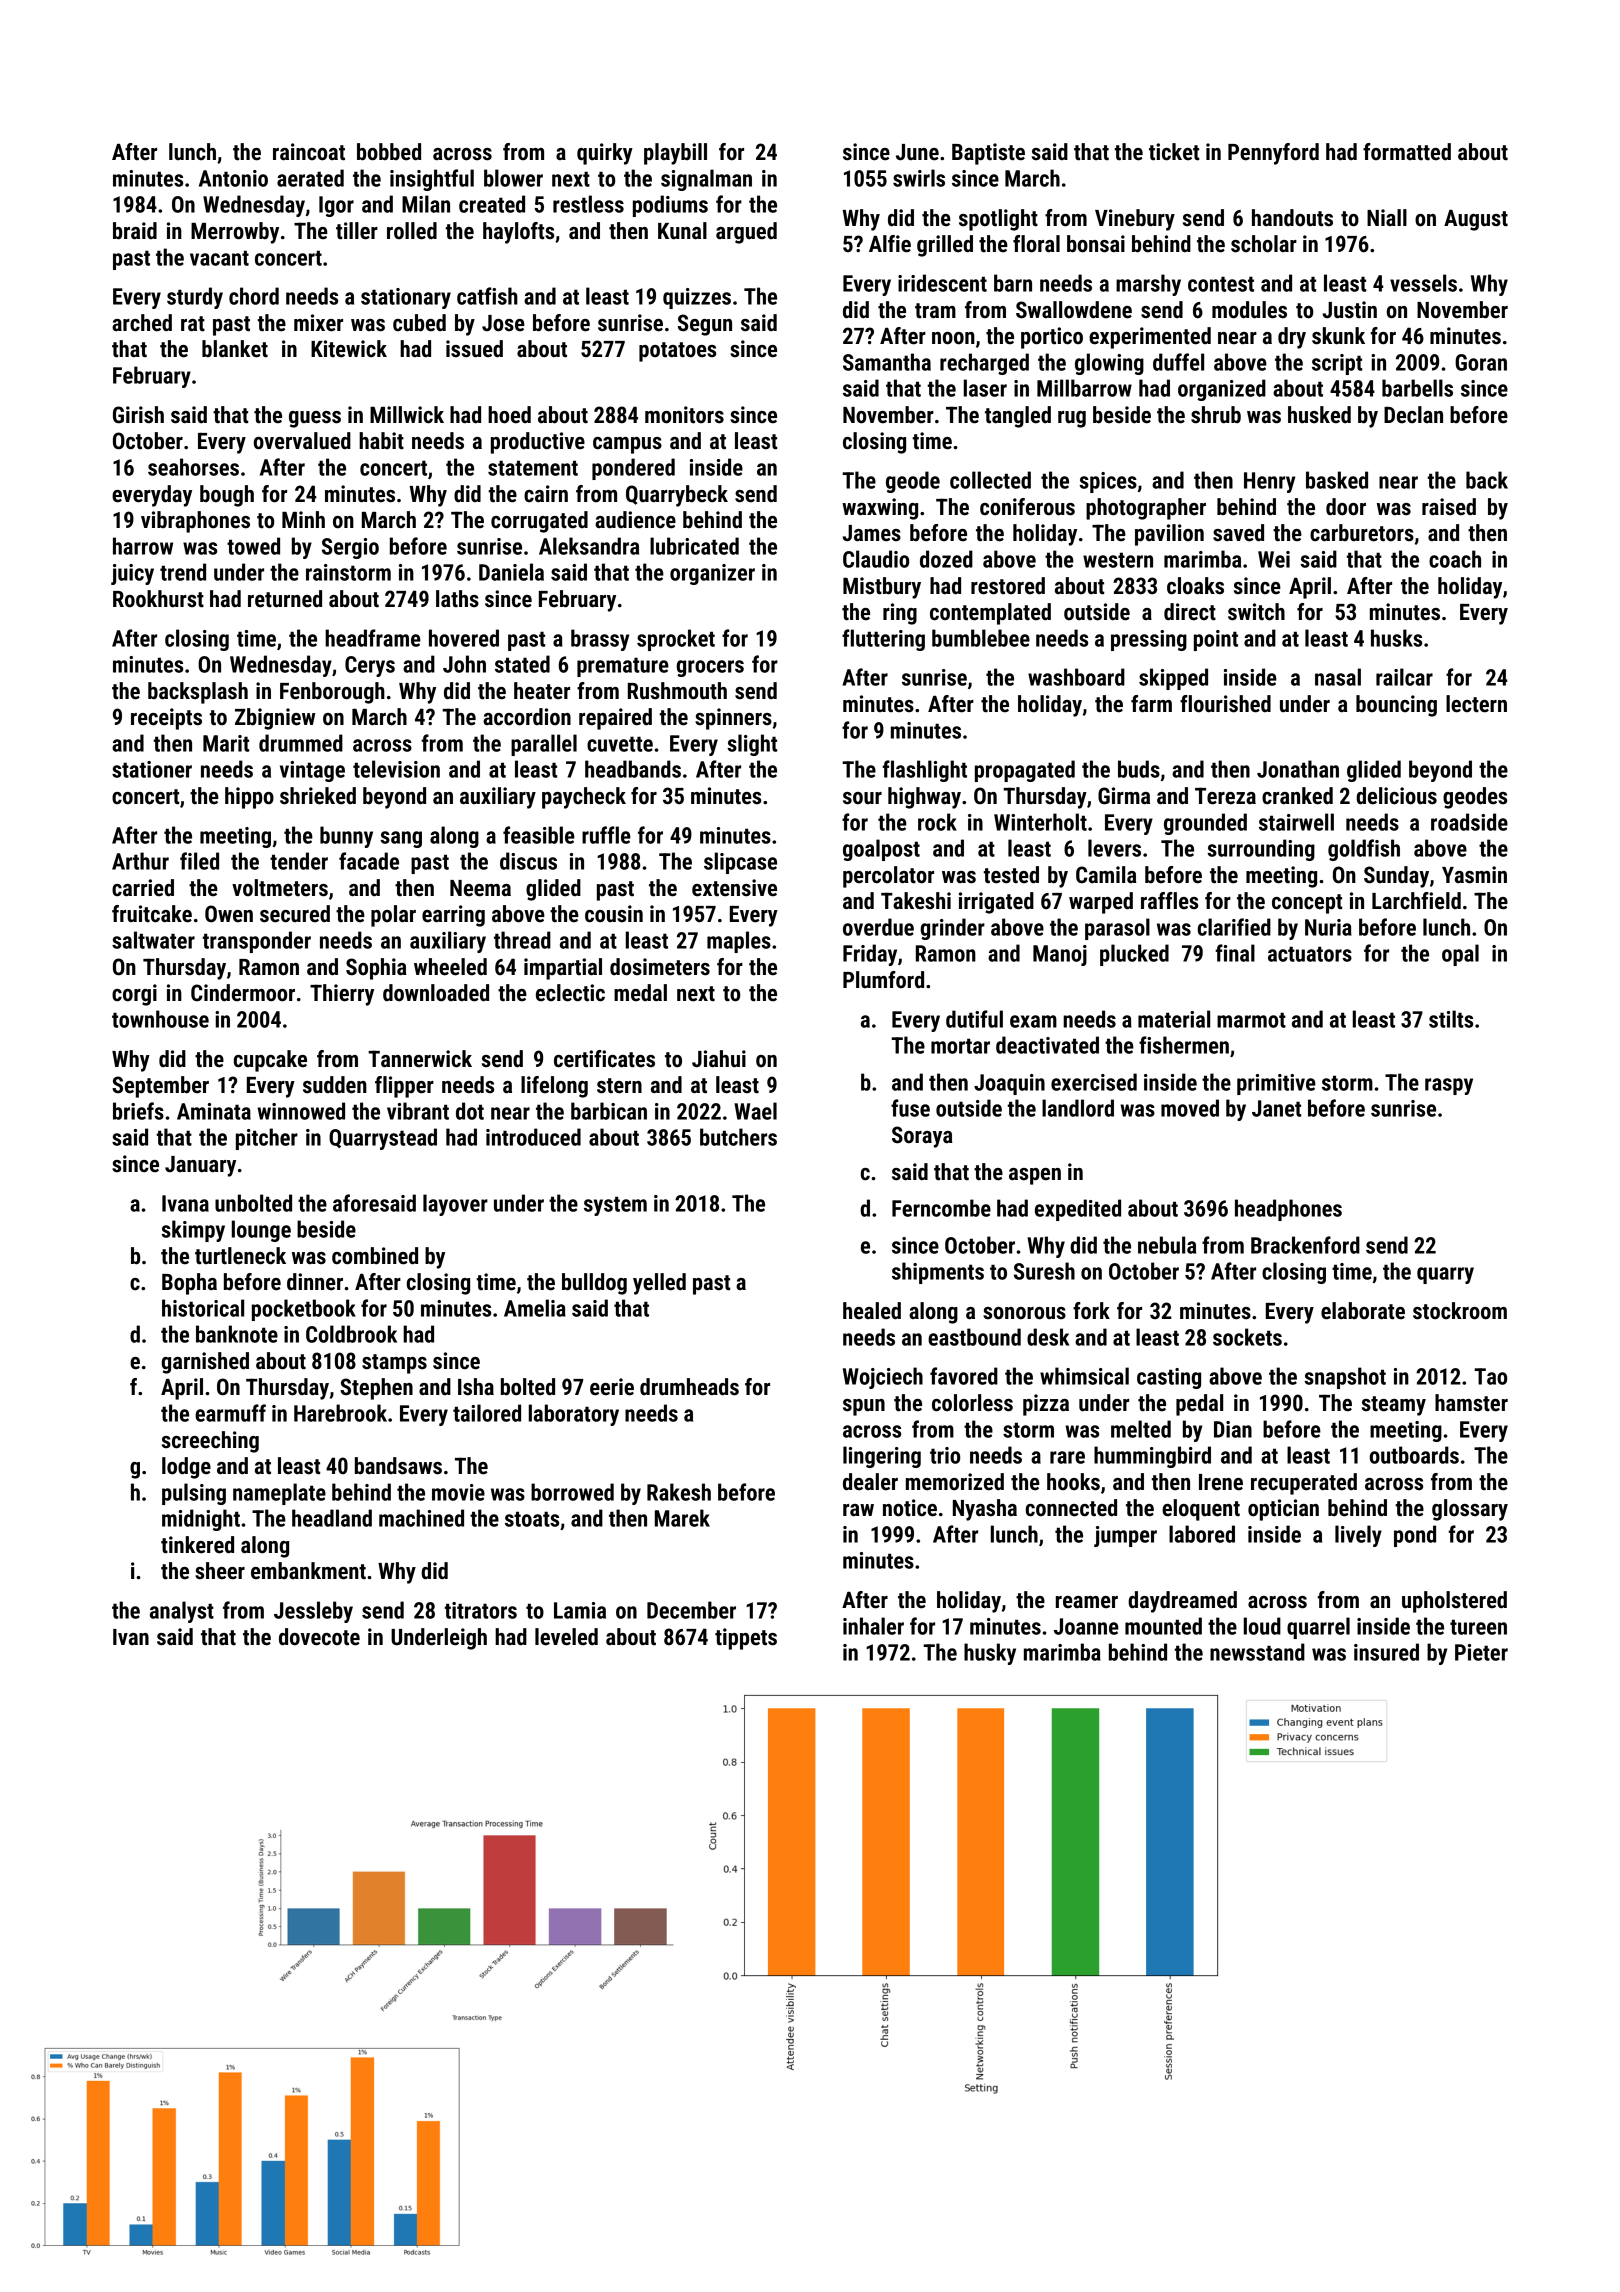 This screenshot has height=2292, width=1620. I want to click on stilts, so click(1451, 1019).
